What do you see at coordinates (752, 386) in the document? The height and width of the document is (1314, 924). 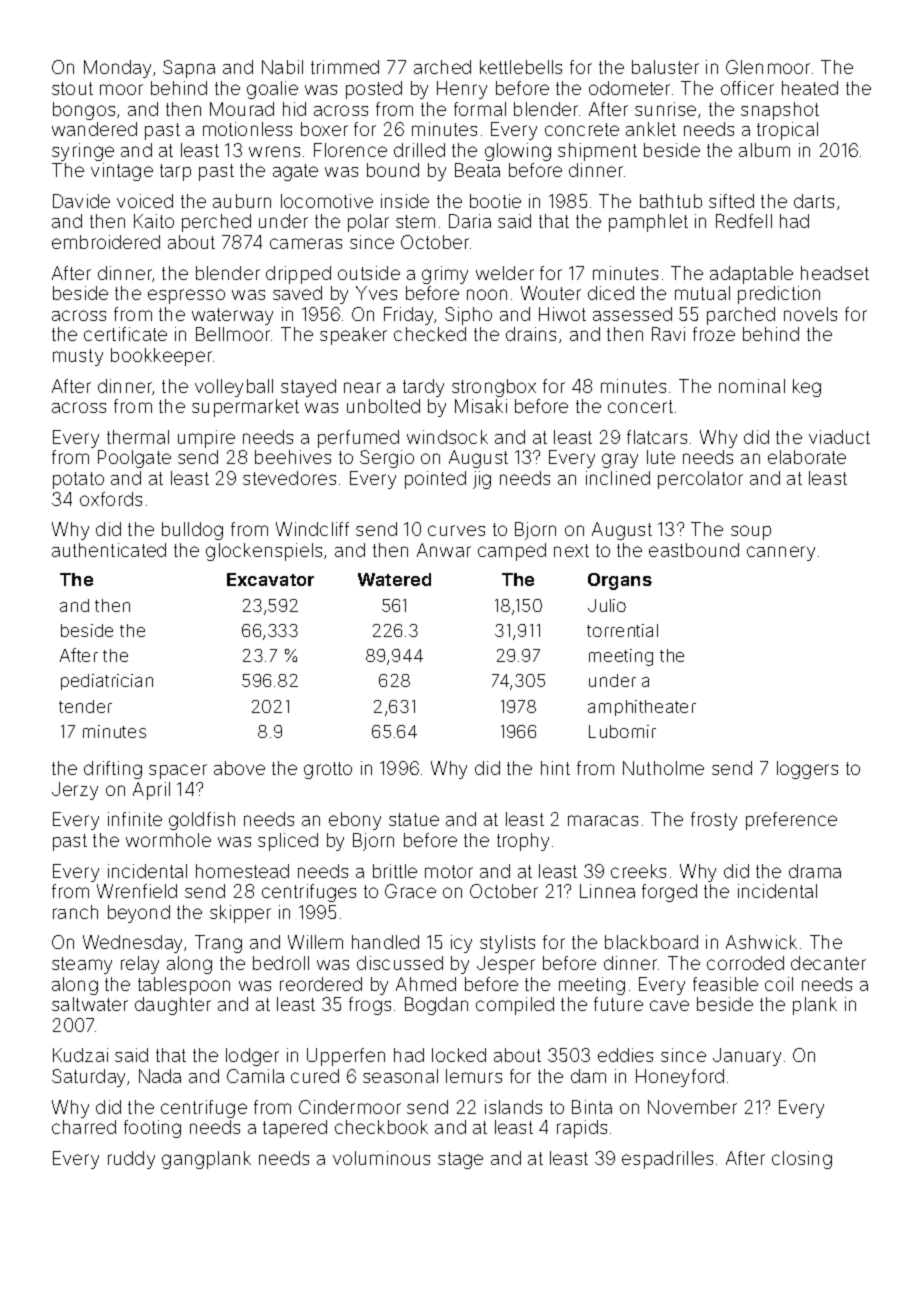 I see `nominal` at bounding box center [752, 386].
